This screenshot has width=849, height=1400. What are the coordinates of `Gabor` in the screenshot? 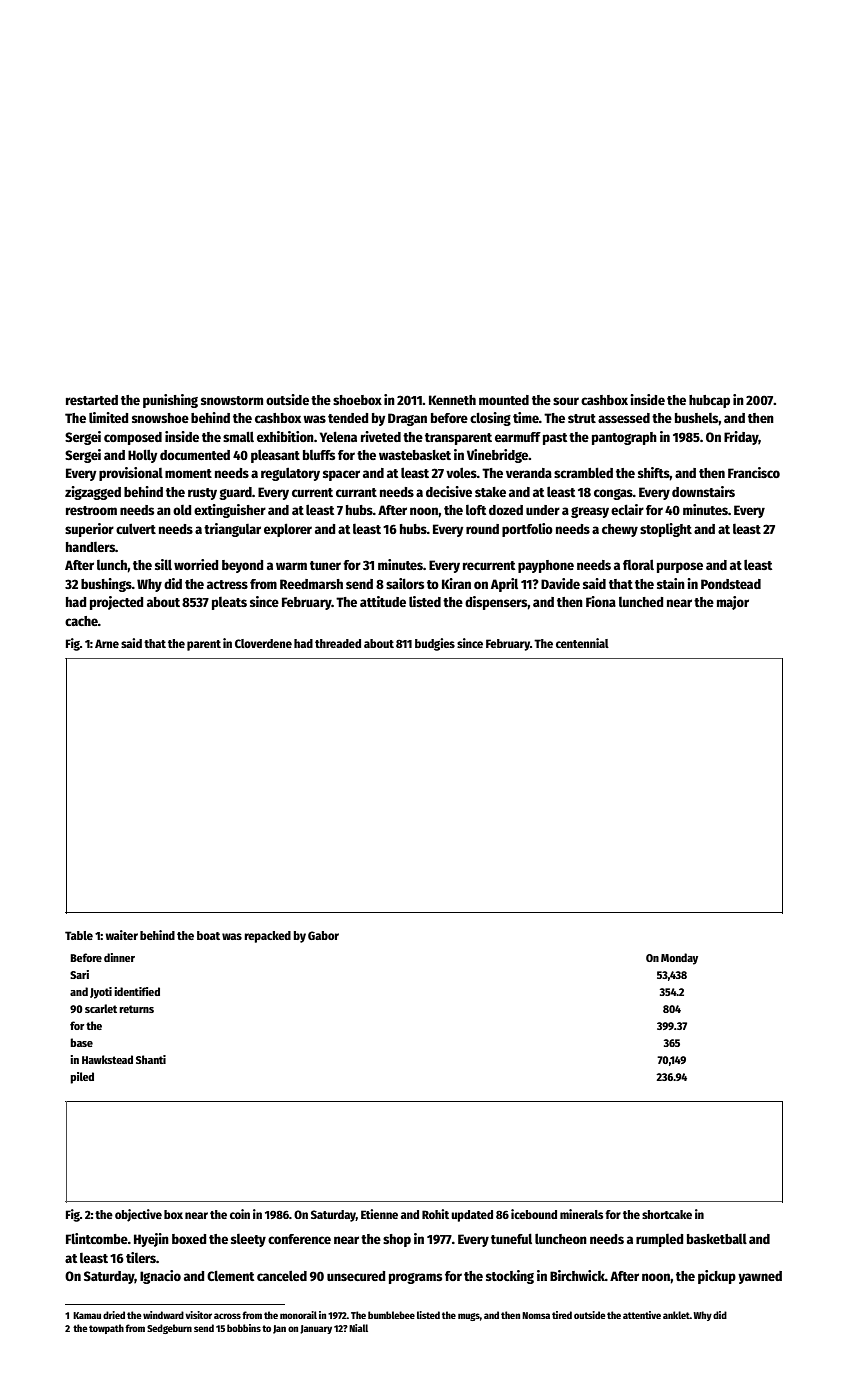 It's located at (323, 935).
